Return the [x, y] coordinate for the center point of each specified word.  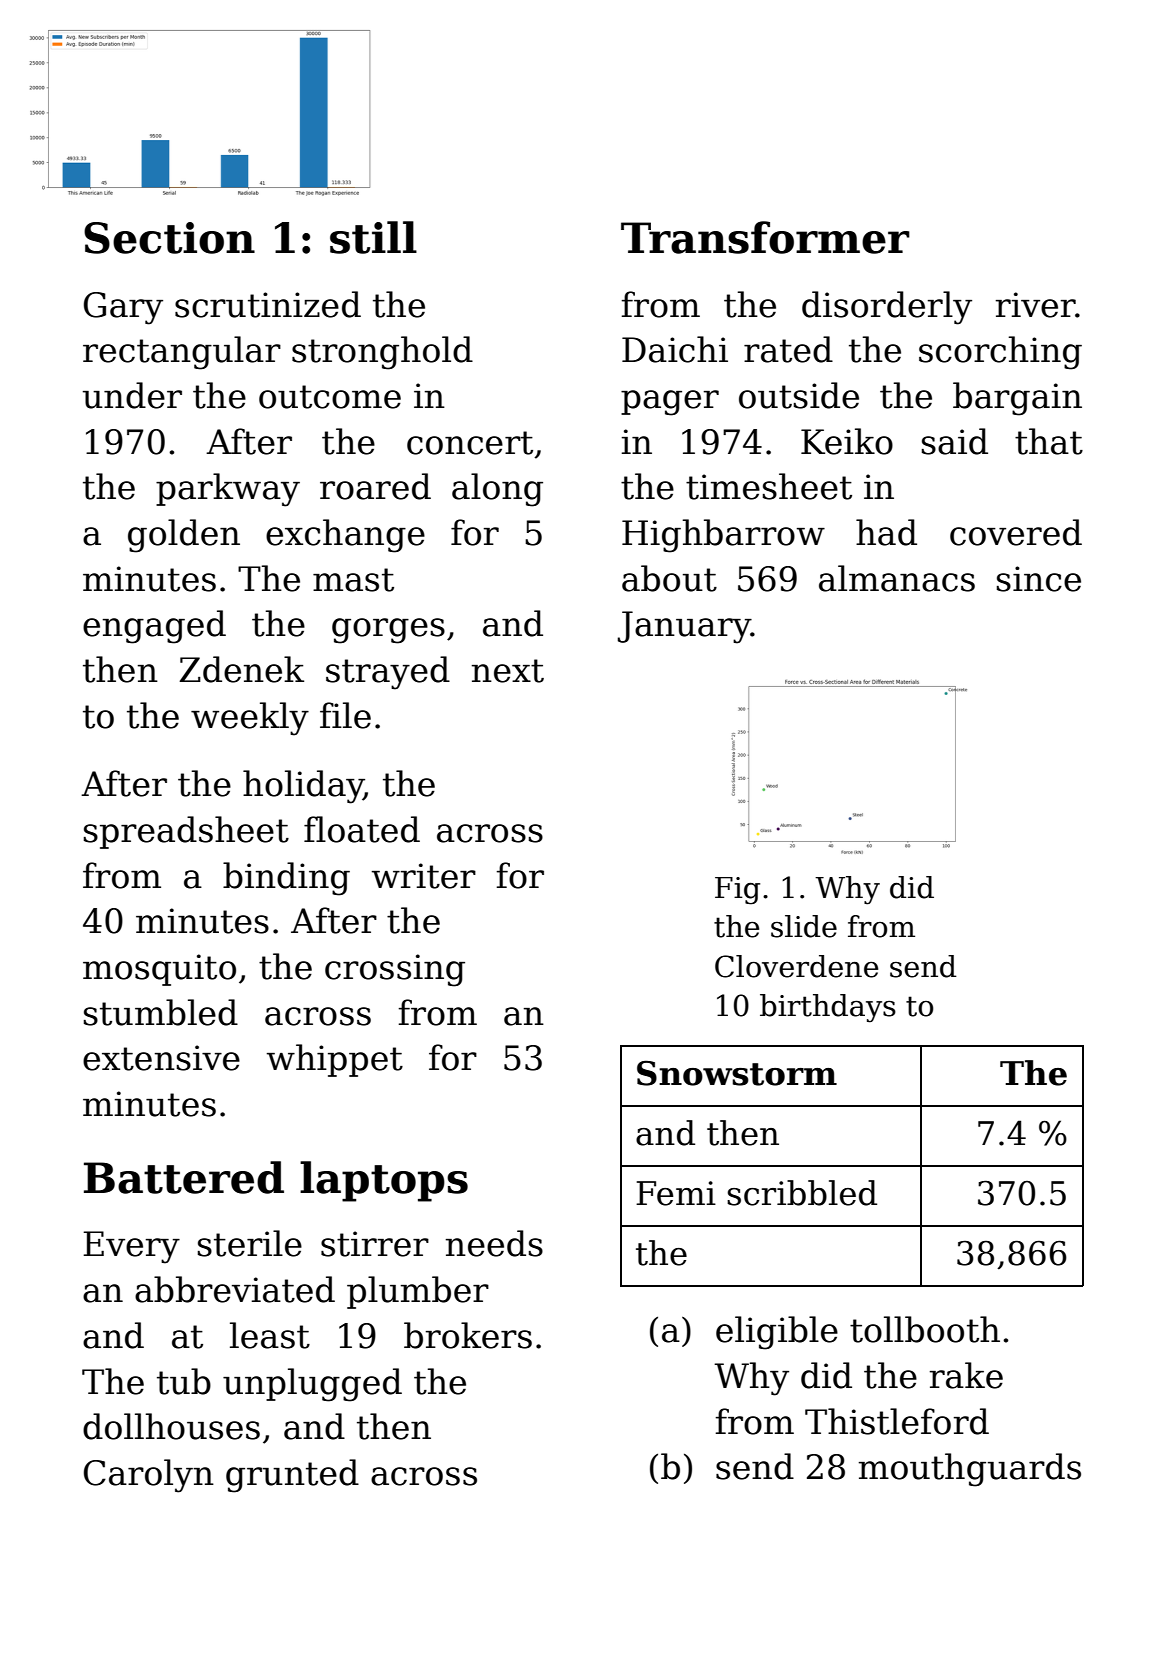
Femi [676, 1193]
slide [804, 926]
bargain [1017, 399]
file [345, 715]
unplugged [312, 1385]
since [1039, 579]
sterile [250, 1243]
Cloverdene [796, 966]
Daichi [675, 349]
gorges [388, 631]
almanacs [897, 578]
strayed [388, 673]
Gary [123, 308]
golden [184, 536]
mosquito [159, 970]
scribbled [802, 1193]
